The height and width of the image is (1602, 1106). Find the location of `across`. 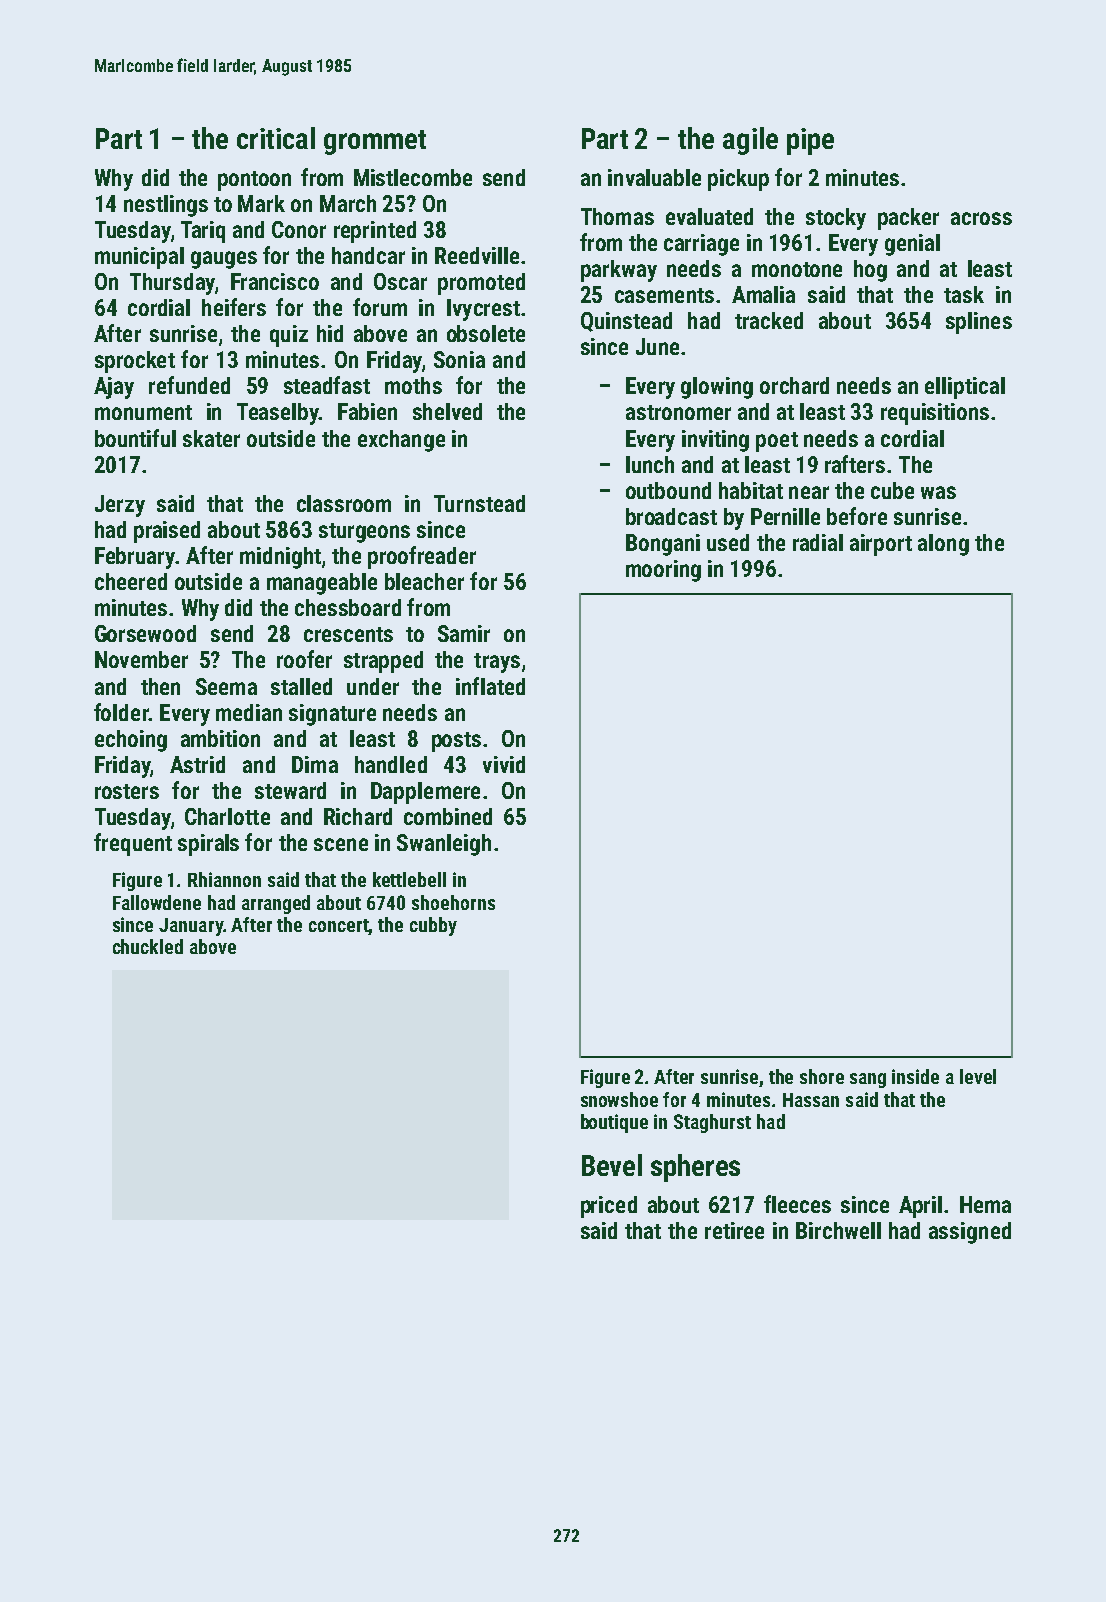

across is located at coordinates (981, 218).
